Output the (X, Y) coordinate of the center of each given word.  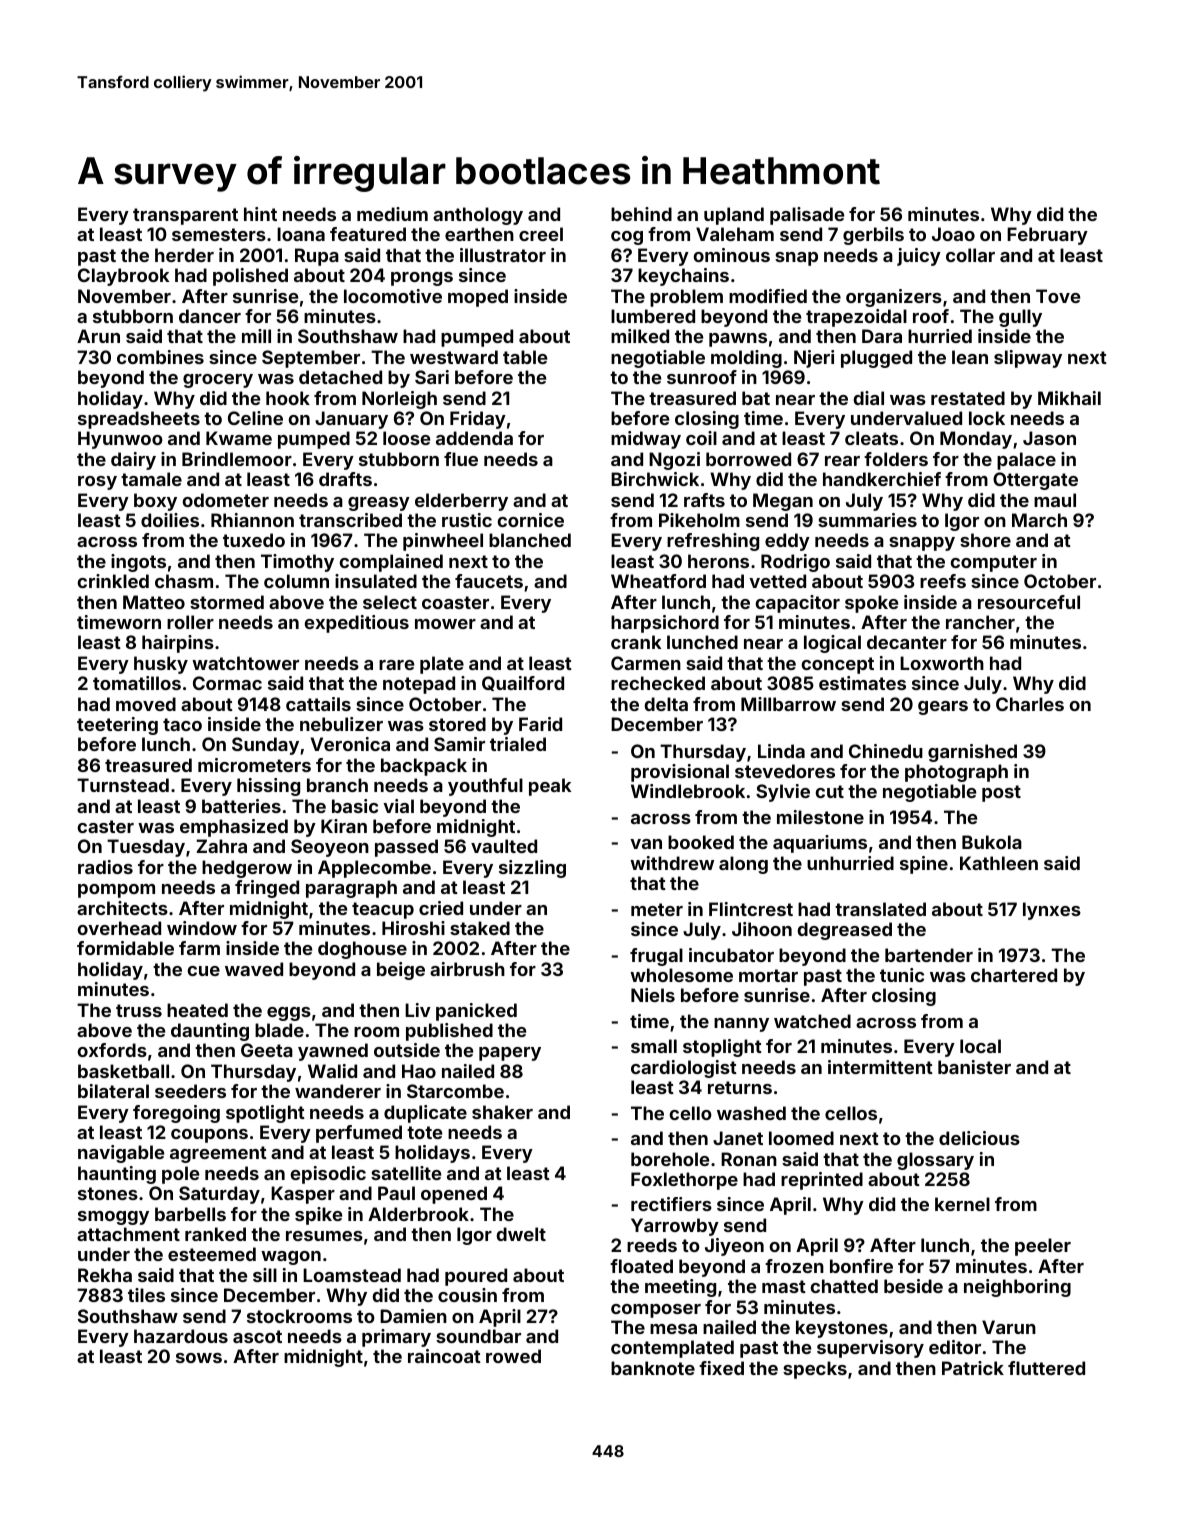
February (1047, 236)
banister (974, 1067)
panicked (476, 1012)
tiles (146, 1295)
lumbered (653, 316)
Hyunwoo (120, 440)
